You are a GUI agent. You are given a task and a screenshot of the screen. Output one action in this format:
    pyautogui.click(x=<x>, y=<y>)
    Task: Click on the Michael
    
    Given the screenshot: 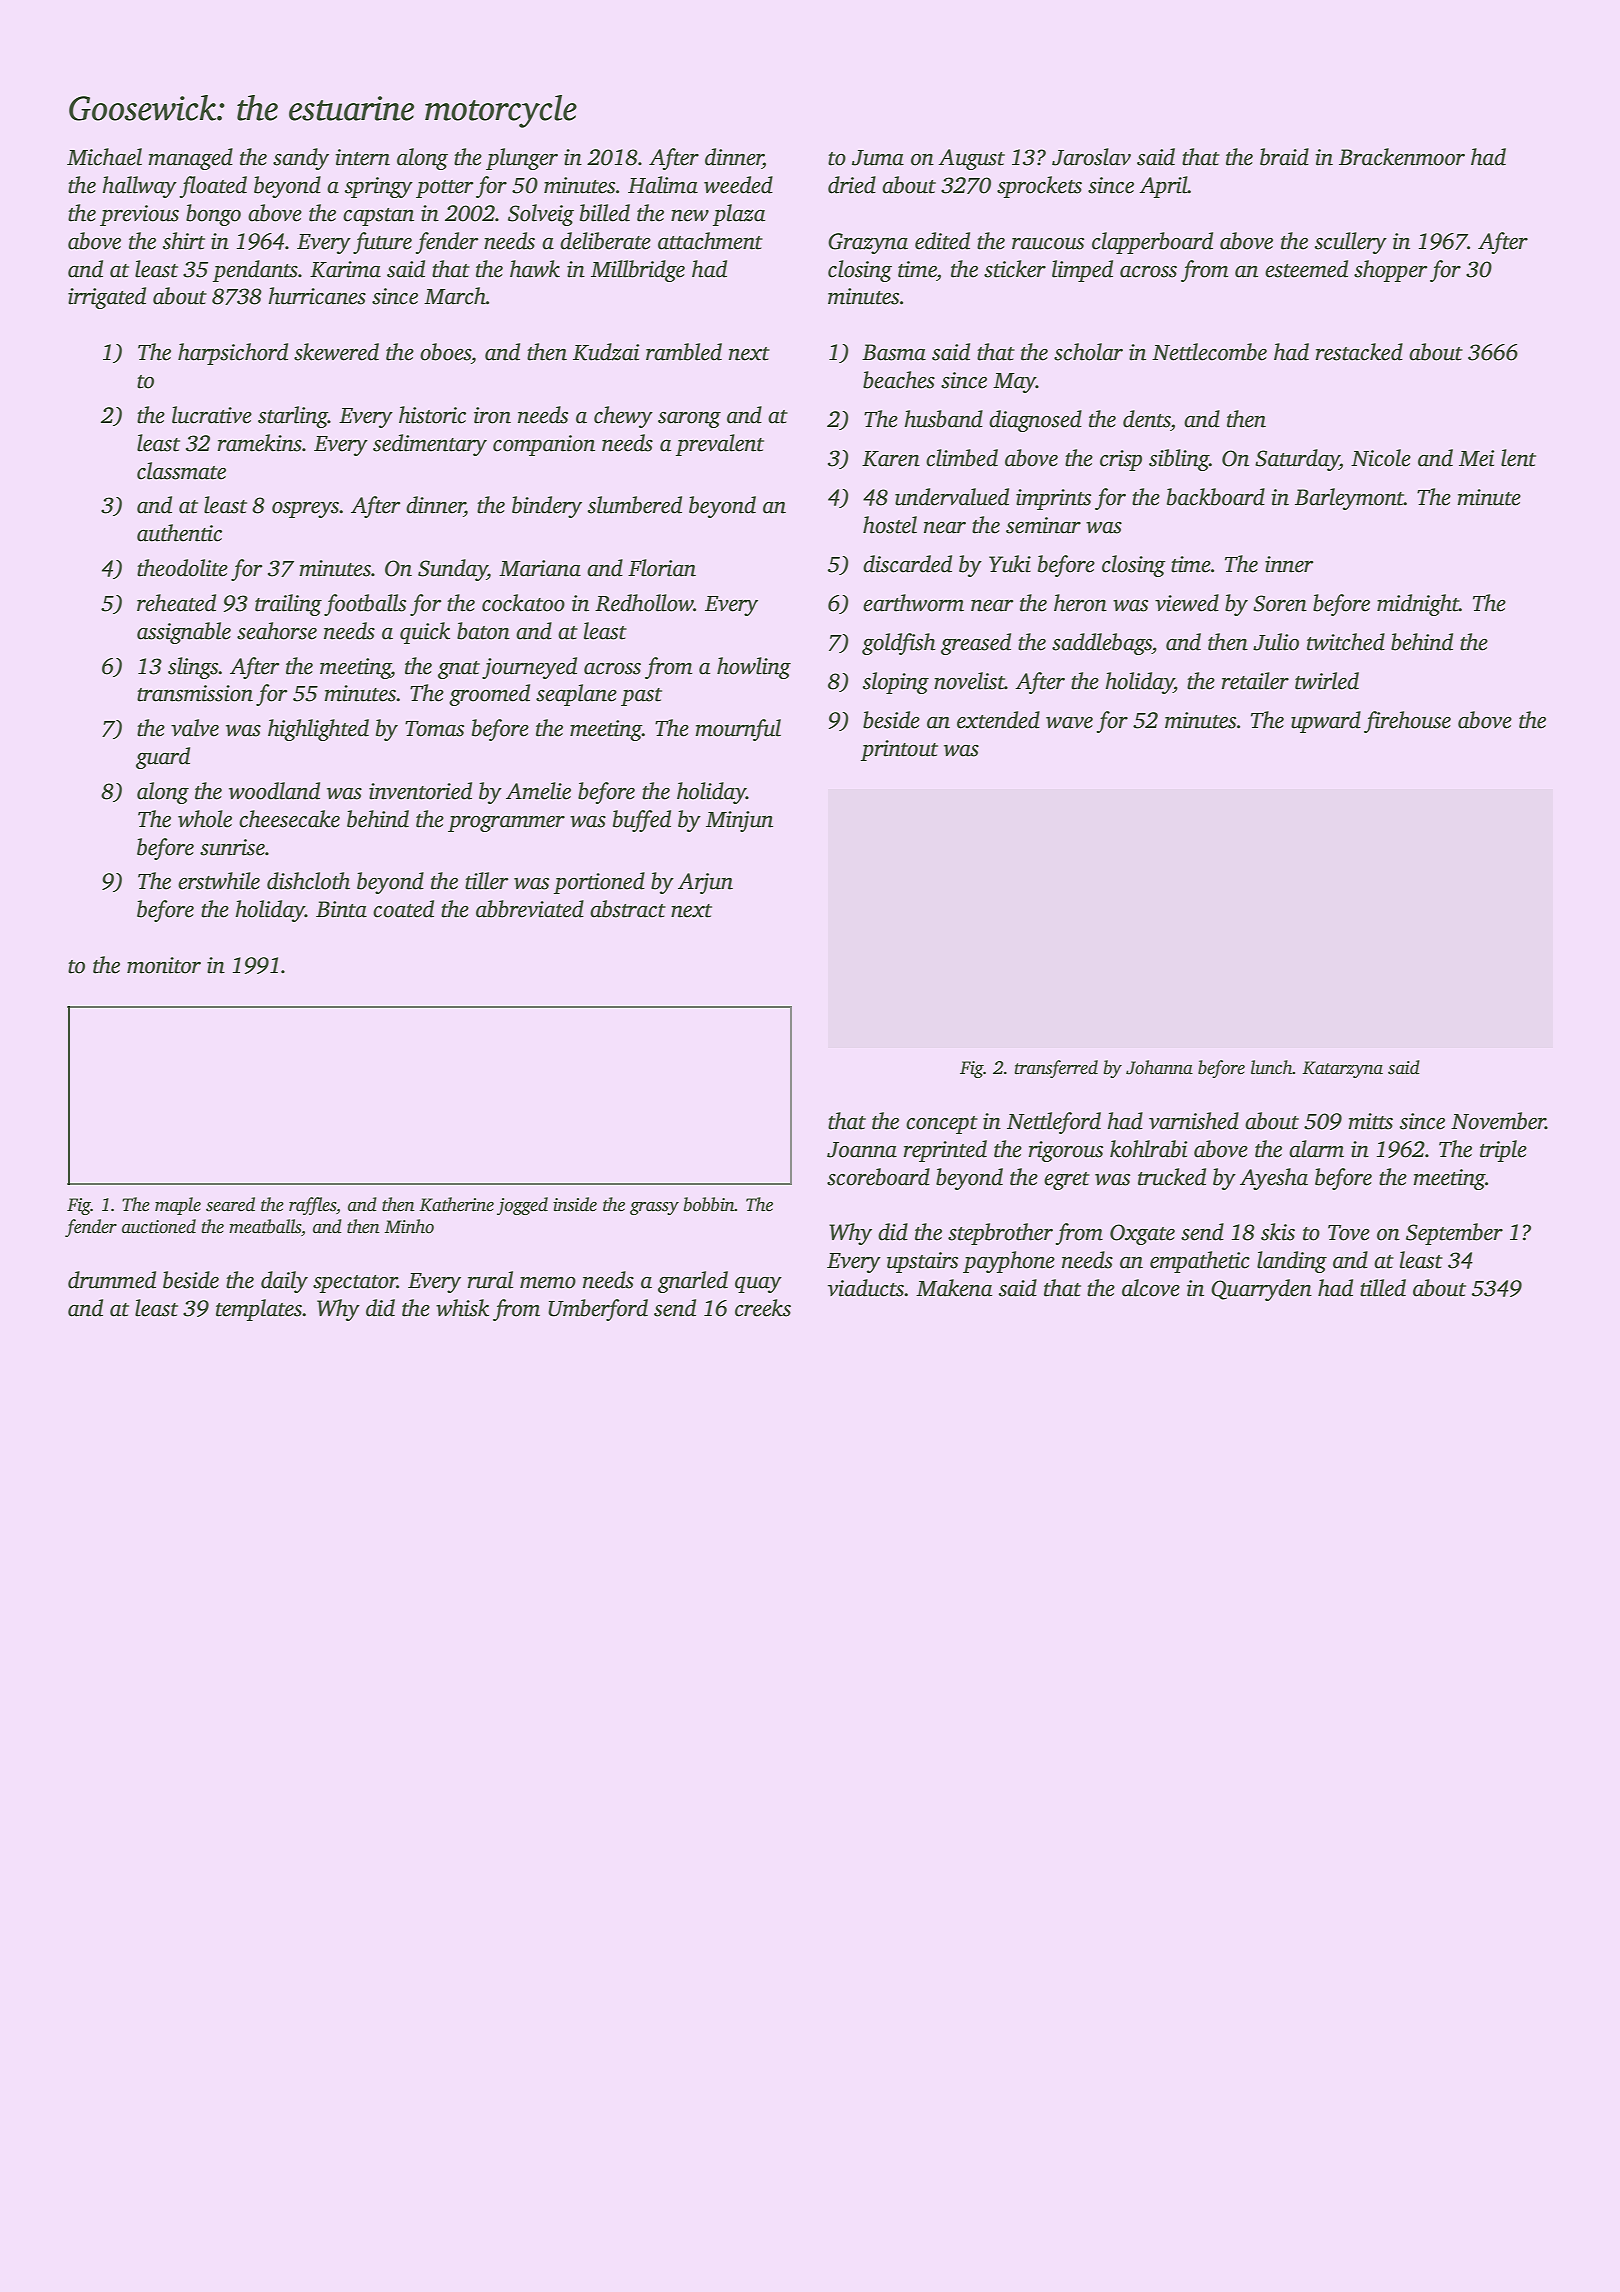 What is the action you would take?
    pyautogui.click(x=104, y=157)
